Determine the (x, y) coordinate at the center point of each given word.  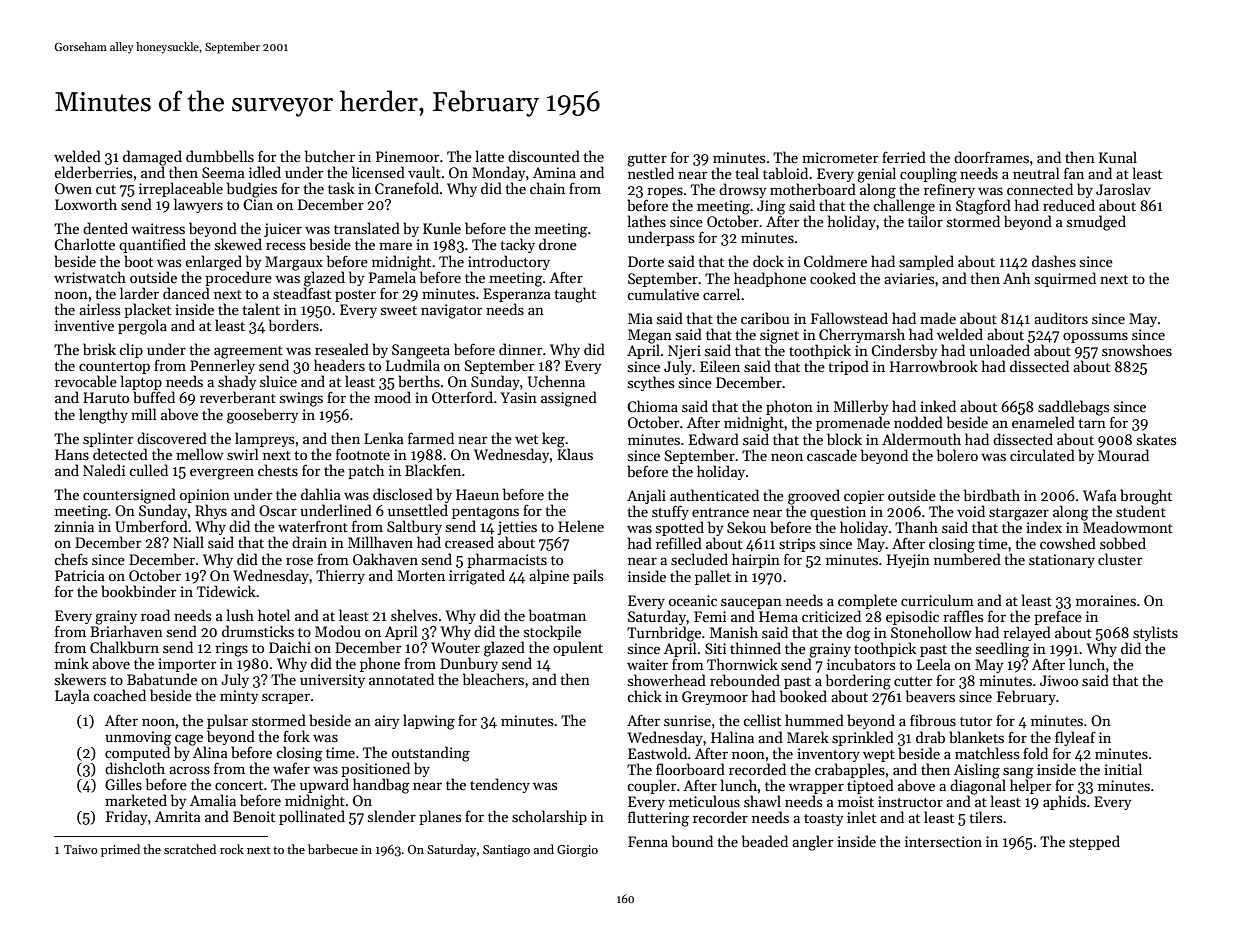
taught (575, 295)
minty (239, 697)
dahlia (321, 494)
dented (105, 228)
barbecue (333, 849)
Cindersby (904, 351)
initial (1123, 769)
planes (440, 817)
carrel (721, 294)
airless (99, 309)
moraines (1106, 600)
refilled (679, 543)
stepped (1094, 842)
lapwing (429, 722)
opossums (1095, 337)
